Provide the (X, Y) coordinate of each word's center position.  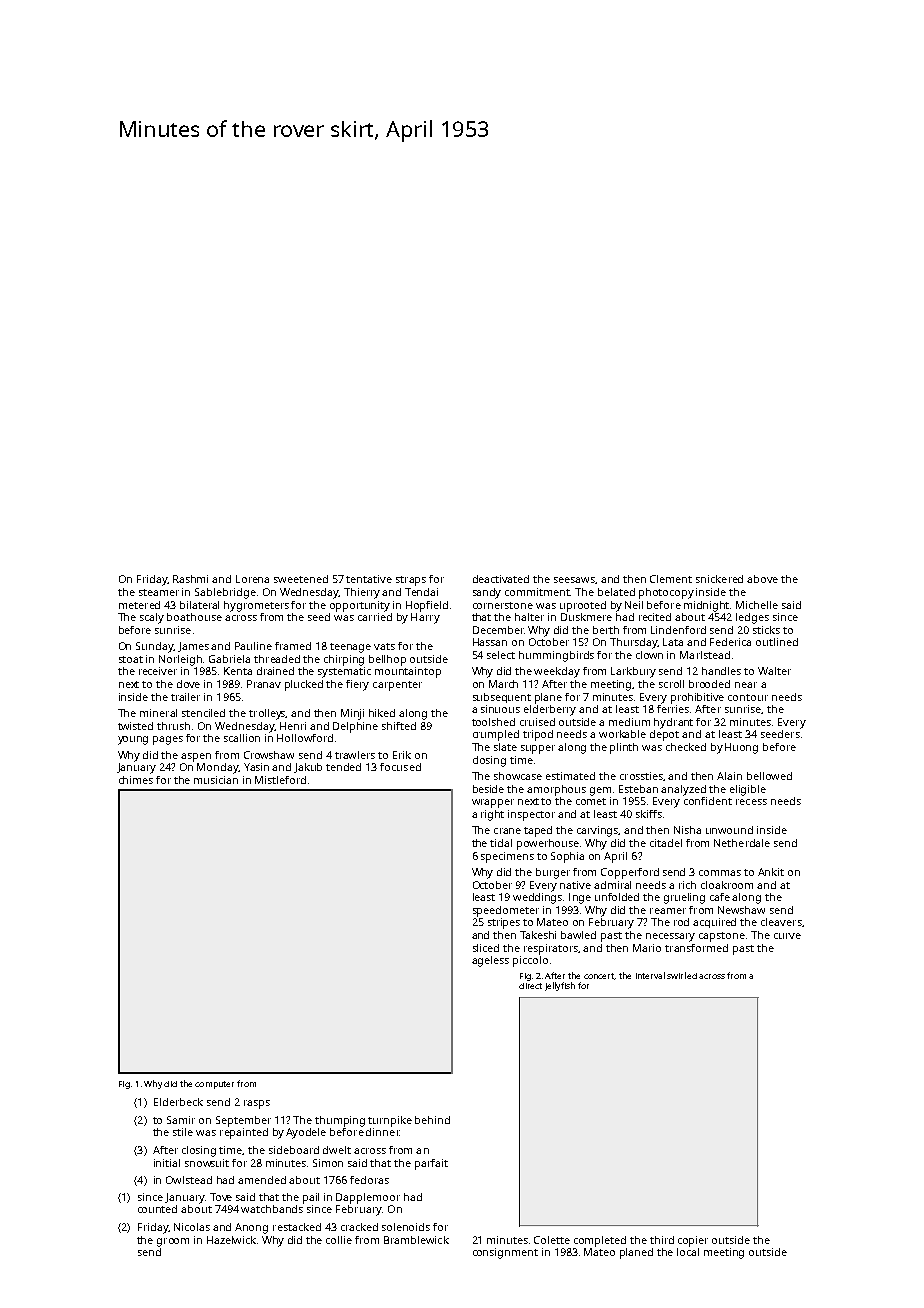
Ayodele (306, 1133)
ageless (490, 961)
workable (622, 734)
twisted (135, 726)
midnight (706, 606)
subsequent (502, 698)
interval (650, 975)
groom (173, 1242)
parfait (431, 1164)
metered (139, 605)
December (498, 630)
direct (530, 986)
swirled (682, 975)
